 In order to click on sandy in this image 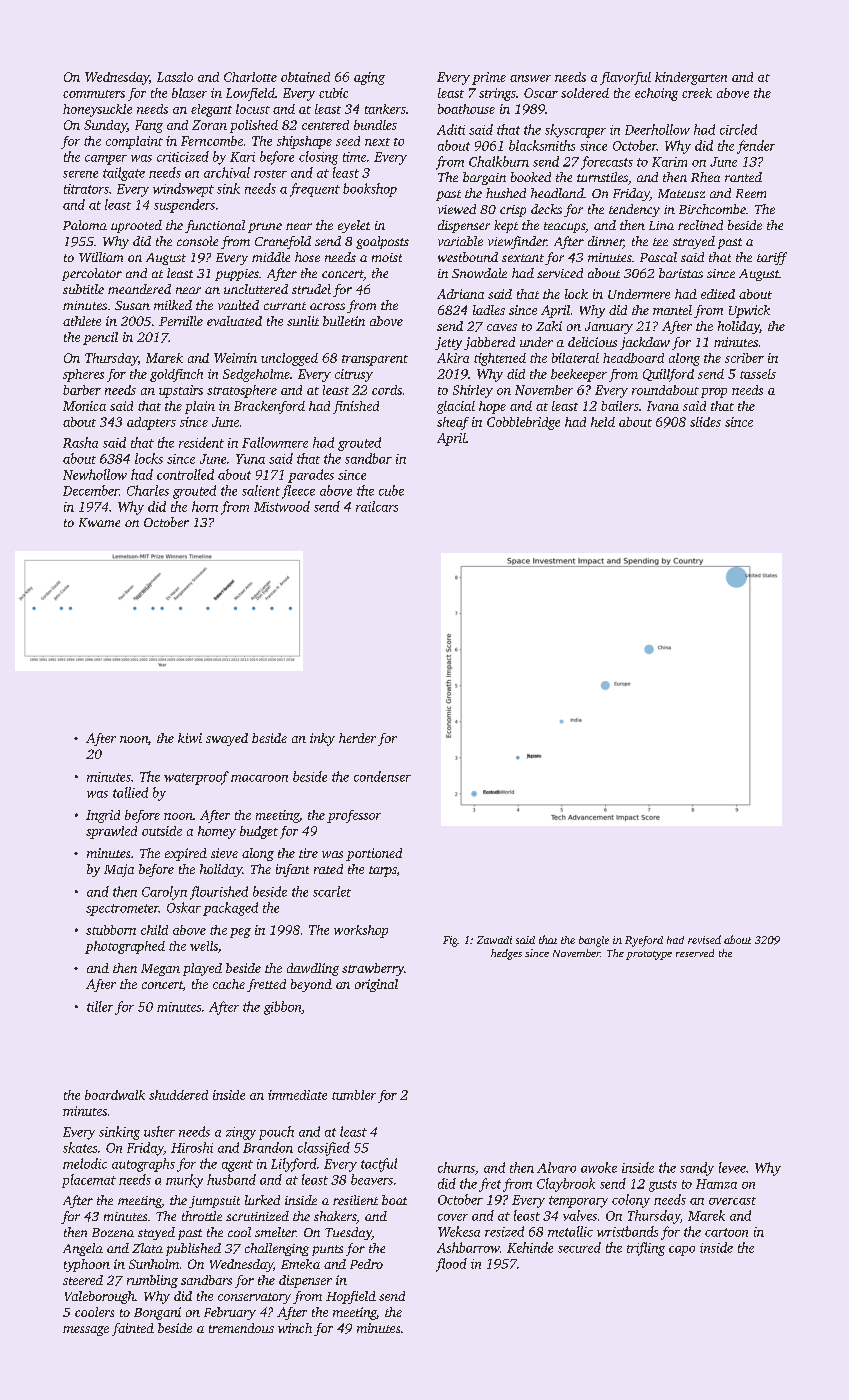, I will do `click(697, 1169)`.
